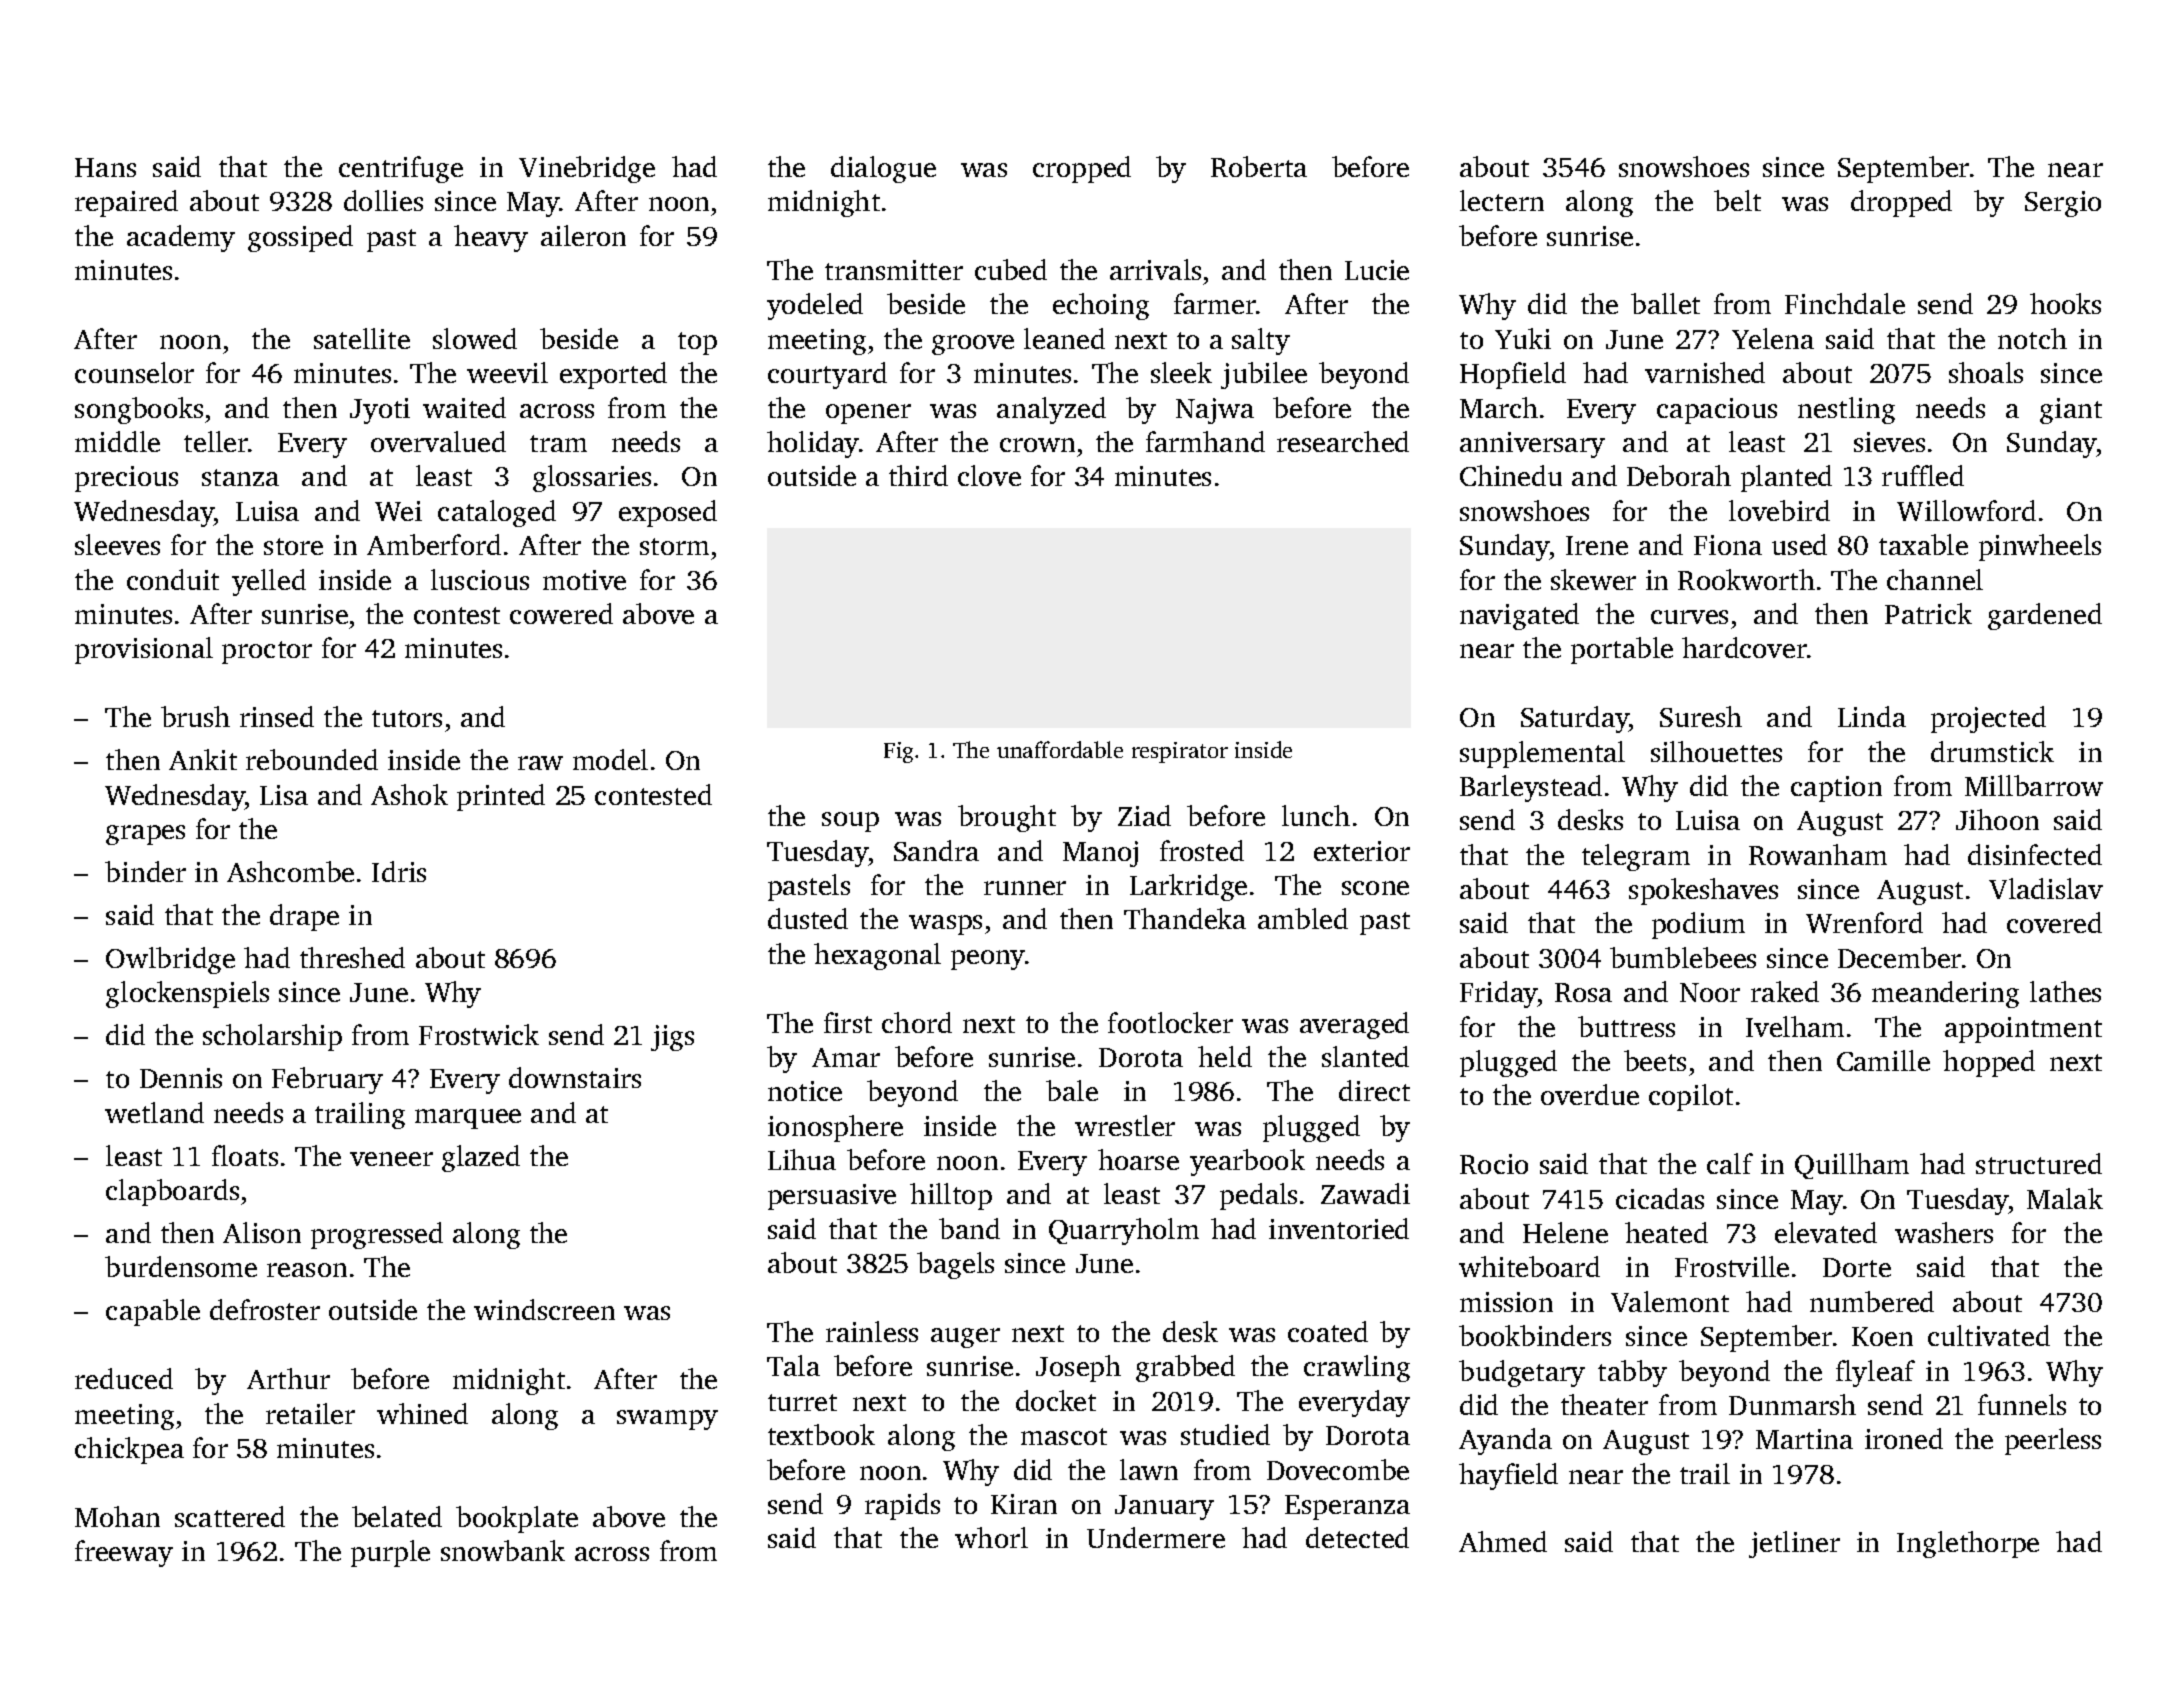 The image size is (2178, 1683). Describe the element at coordinates (1259, 166) in the screenshot. I see `Roberta` at that location.
